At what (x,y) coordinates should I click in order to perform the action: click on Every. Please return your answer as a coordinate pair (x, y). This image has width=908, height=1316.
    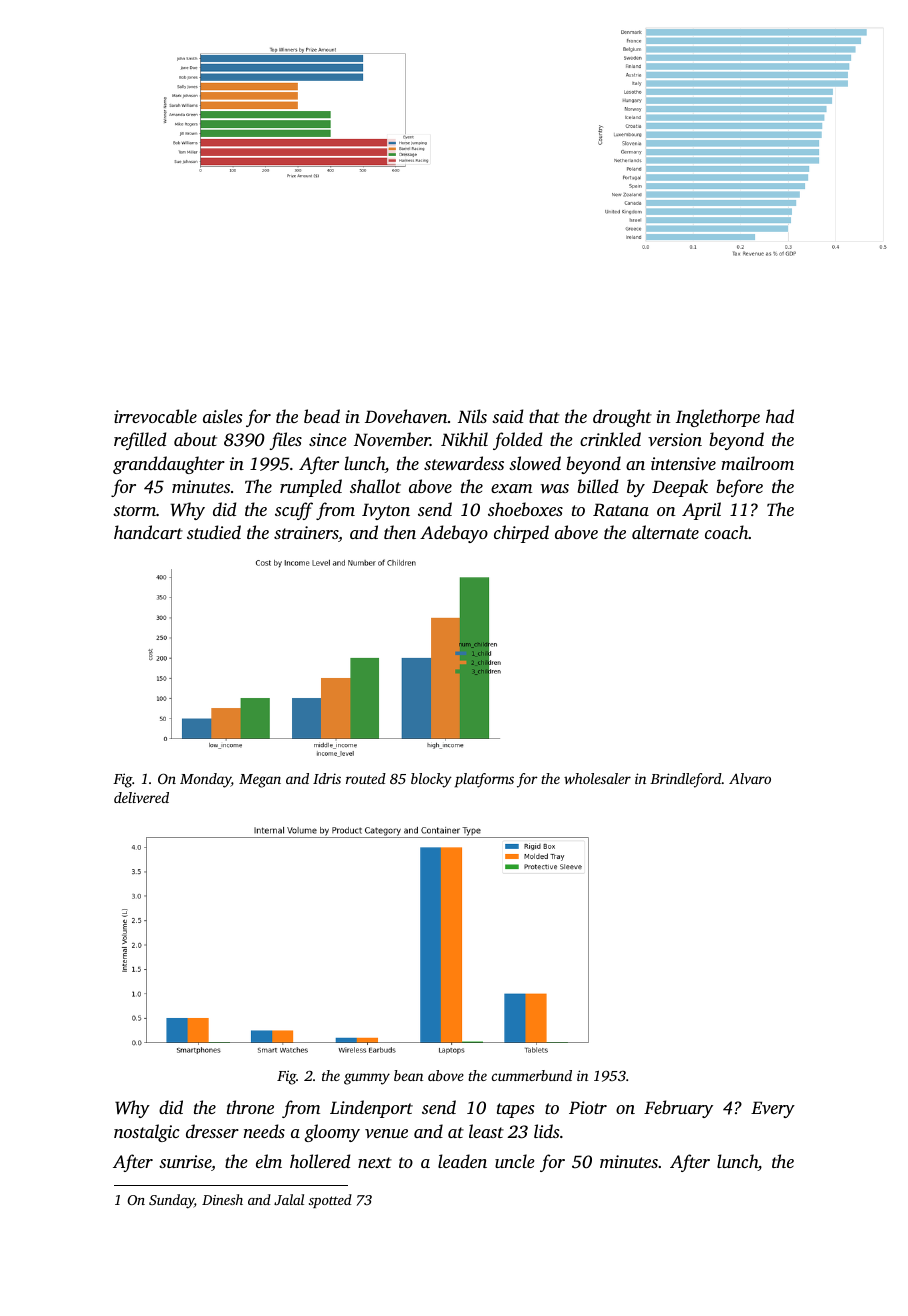
    Looking at the image, I should click on (773, 1109).
